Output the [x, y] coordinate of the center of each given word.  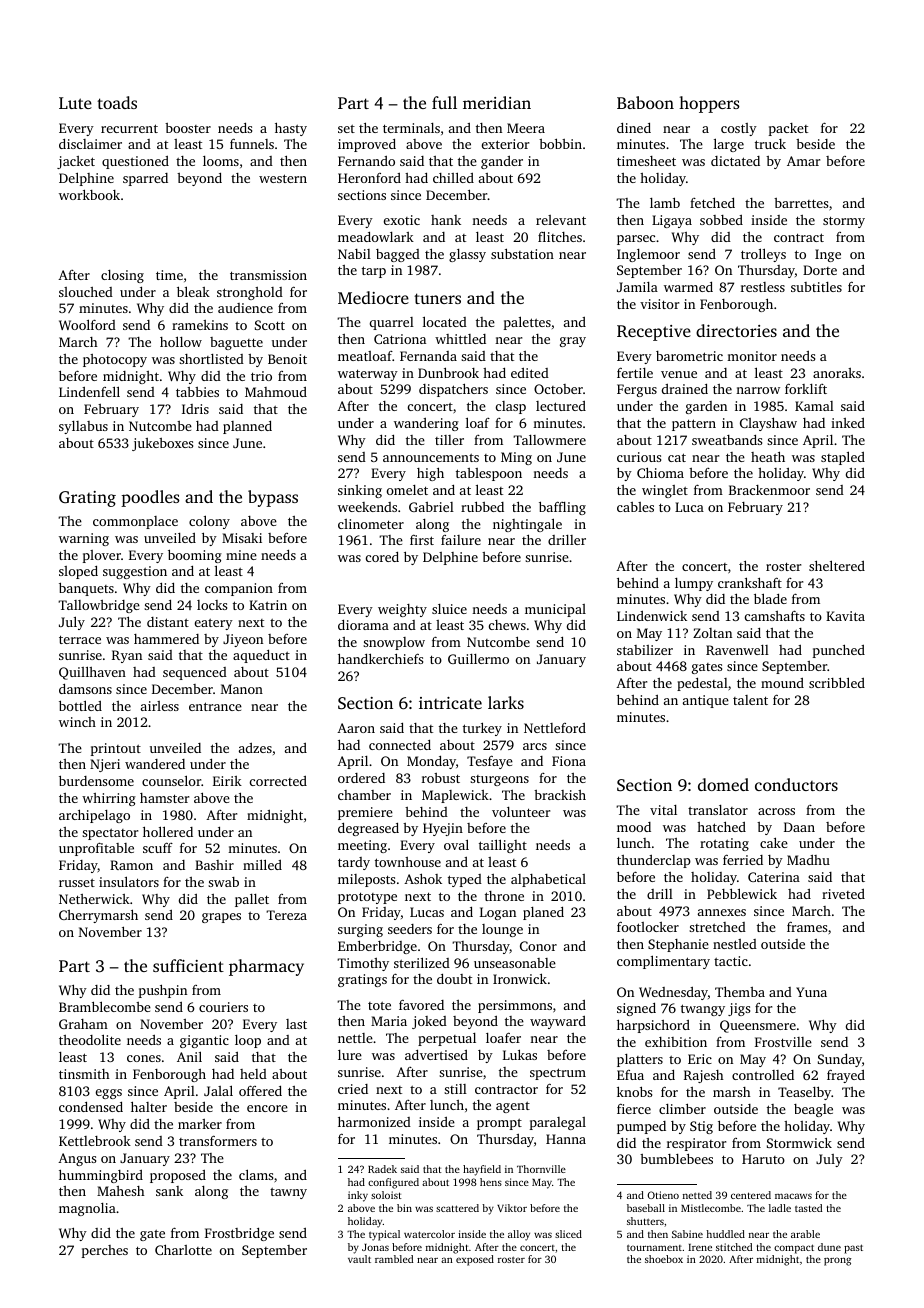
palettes [527, 323]
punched [839, 651]
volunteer [521, 812]
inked [848, 423]
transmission [268, 275]
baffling [562, 508]
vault [359, 1259]
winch [77, 722]
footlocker [648, 926]
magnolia [87, 1209]
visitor [659, 304]
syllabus [83, 427]
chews [507, 625]
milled [262, 864]
